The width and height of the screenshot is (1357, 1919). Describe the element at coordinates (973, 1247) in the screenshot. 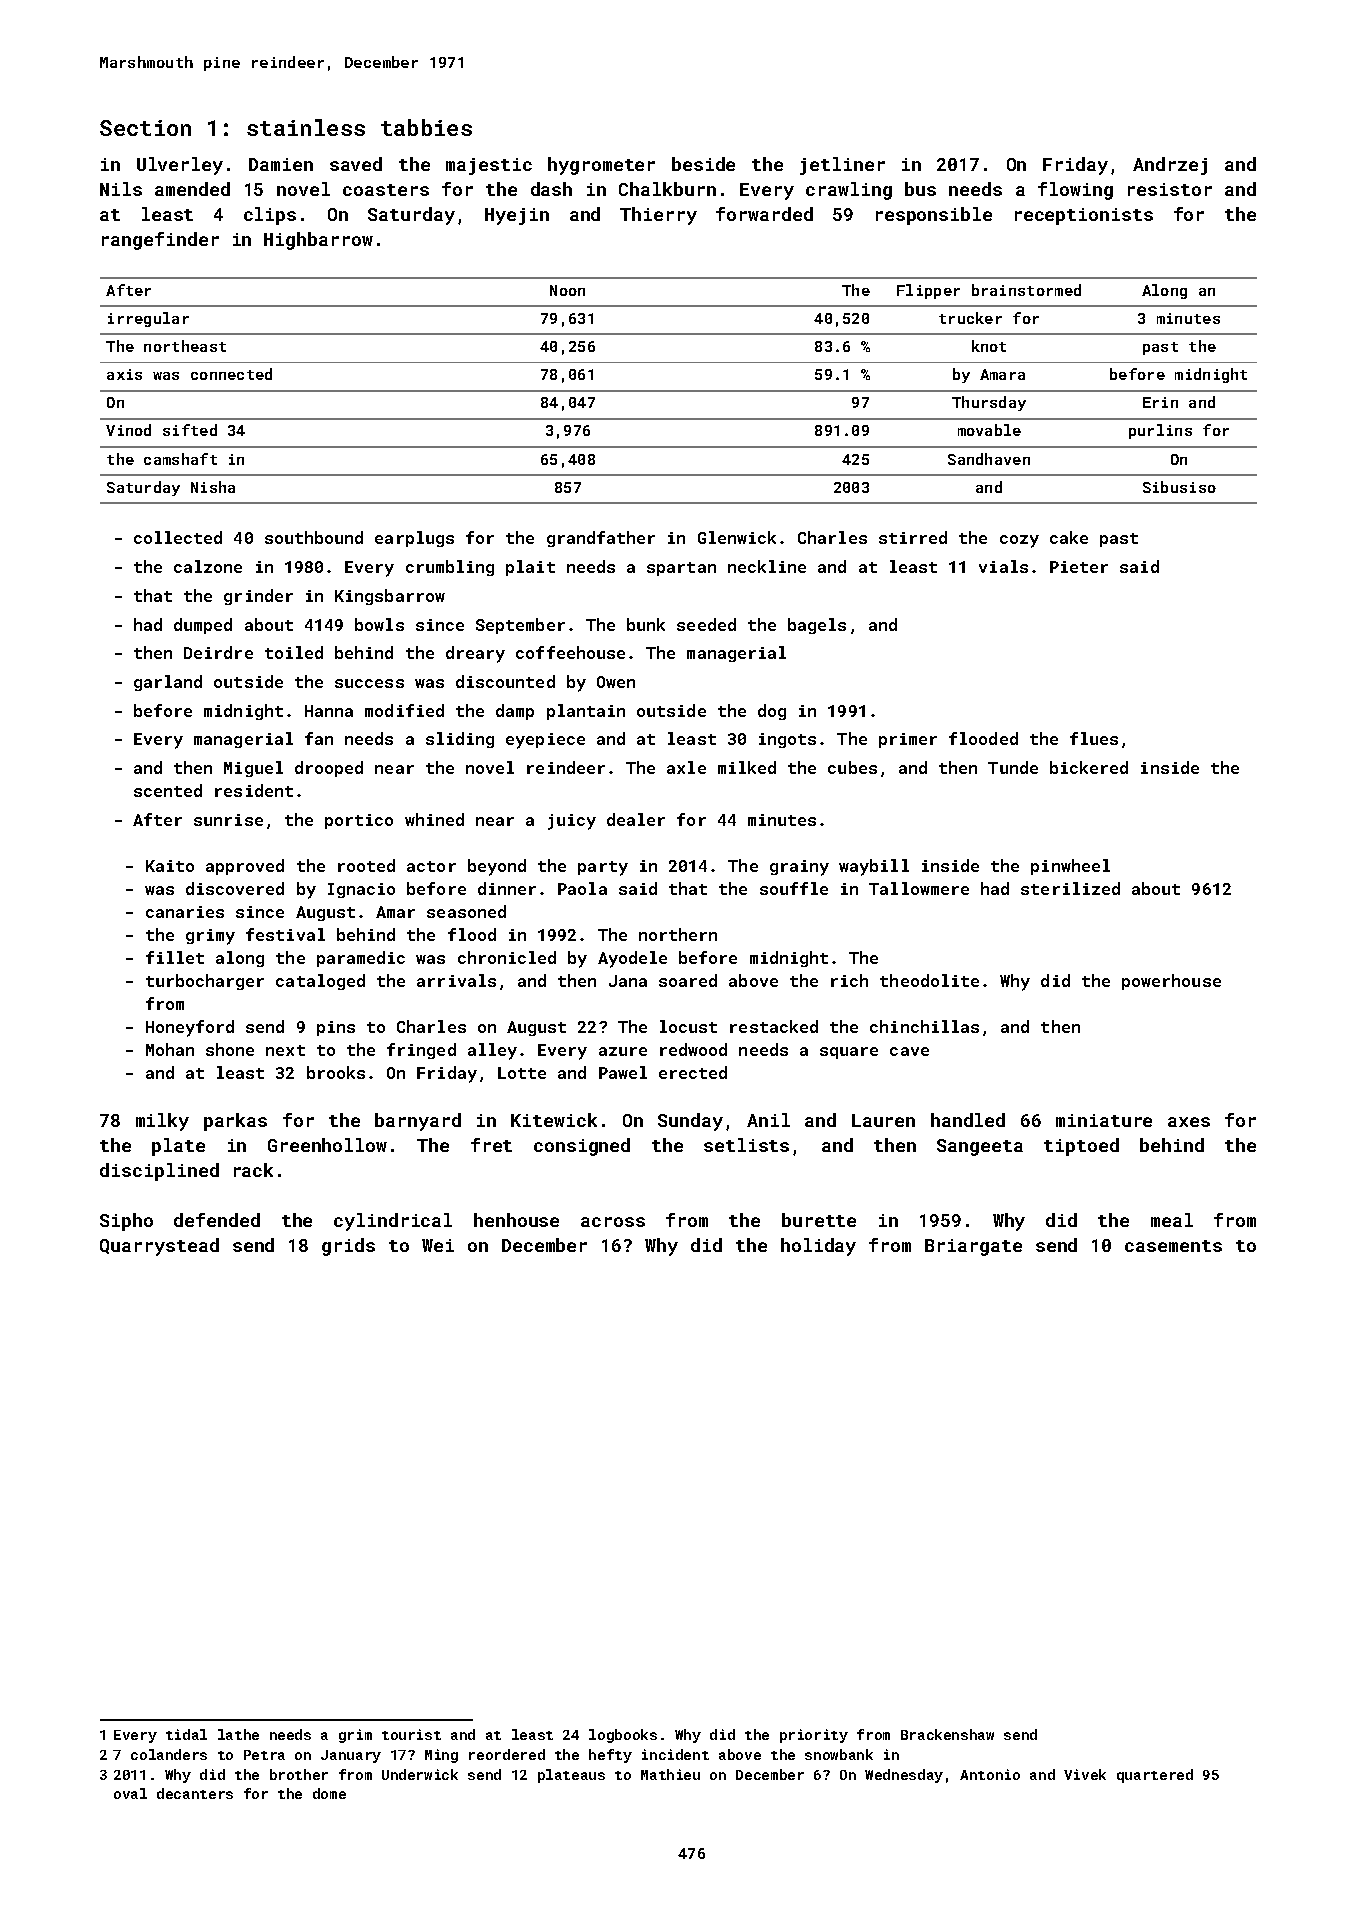

I see `Briargate` at that location.
